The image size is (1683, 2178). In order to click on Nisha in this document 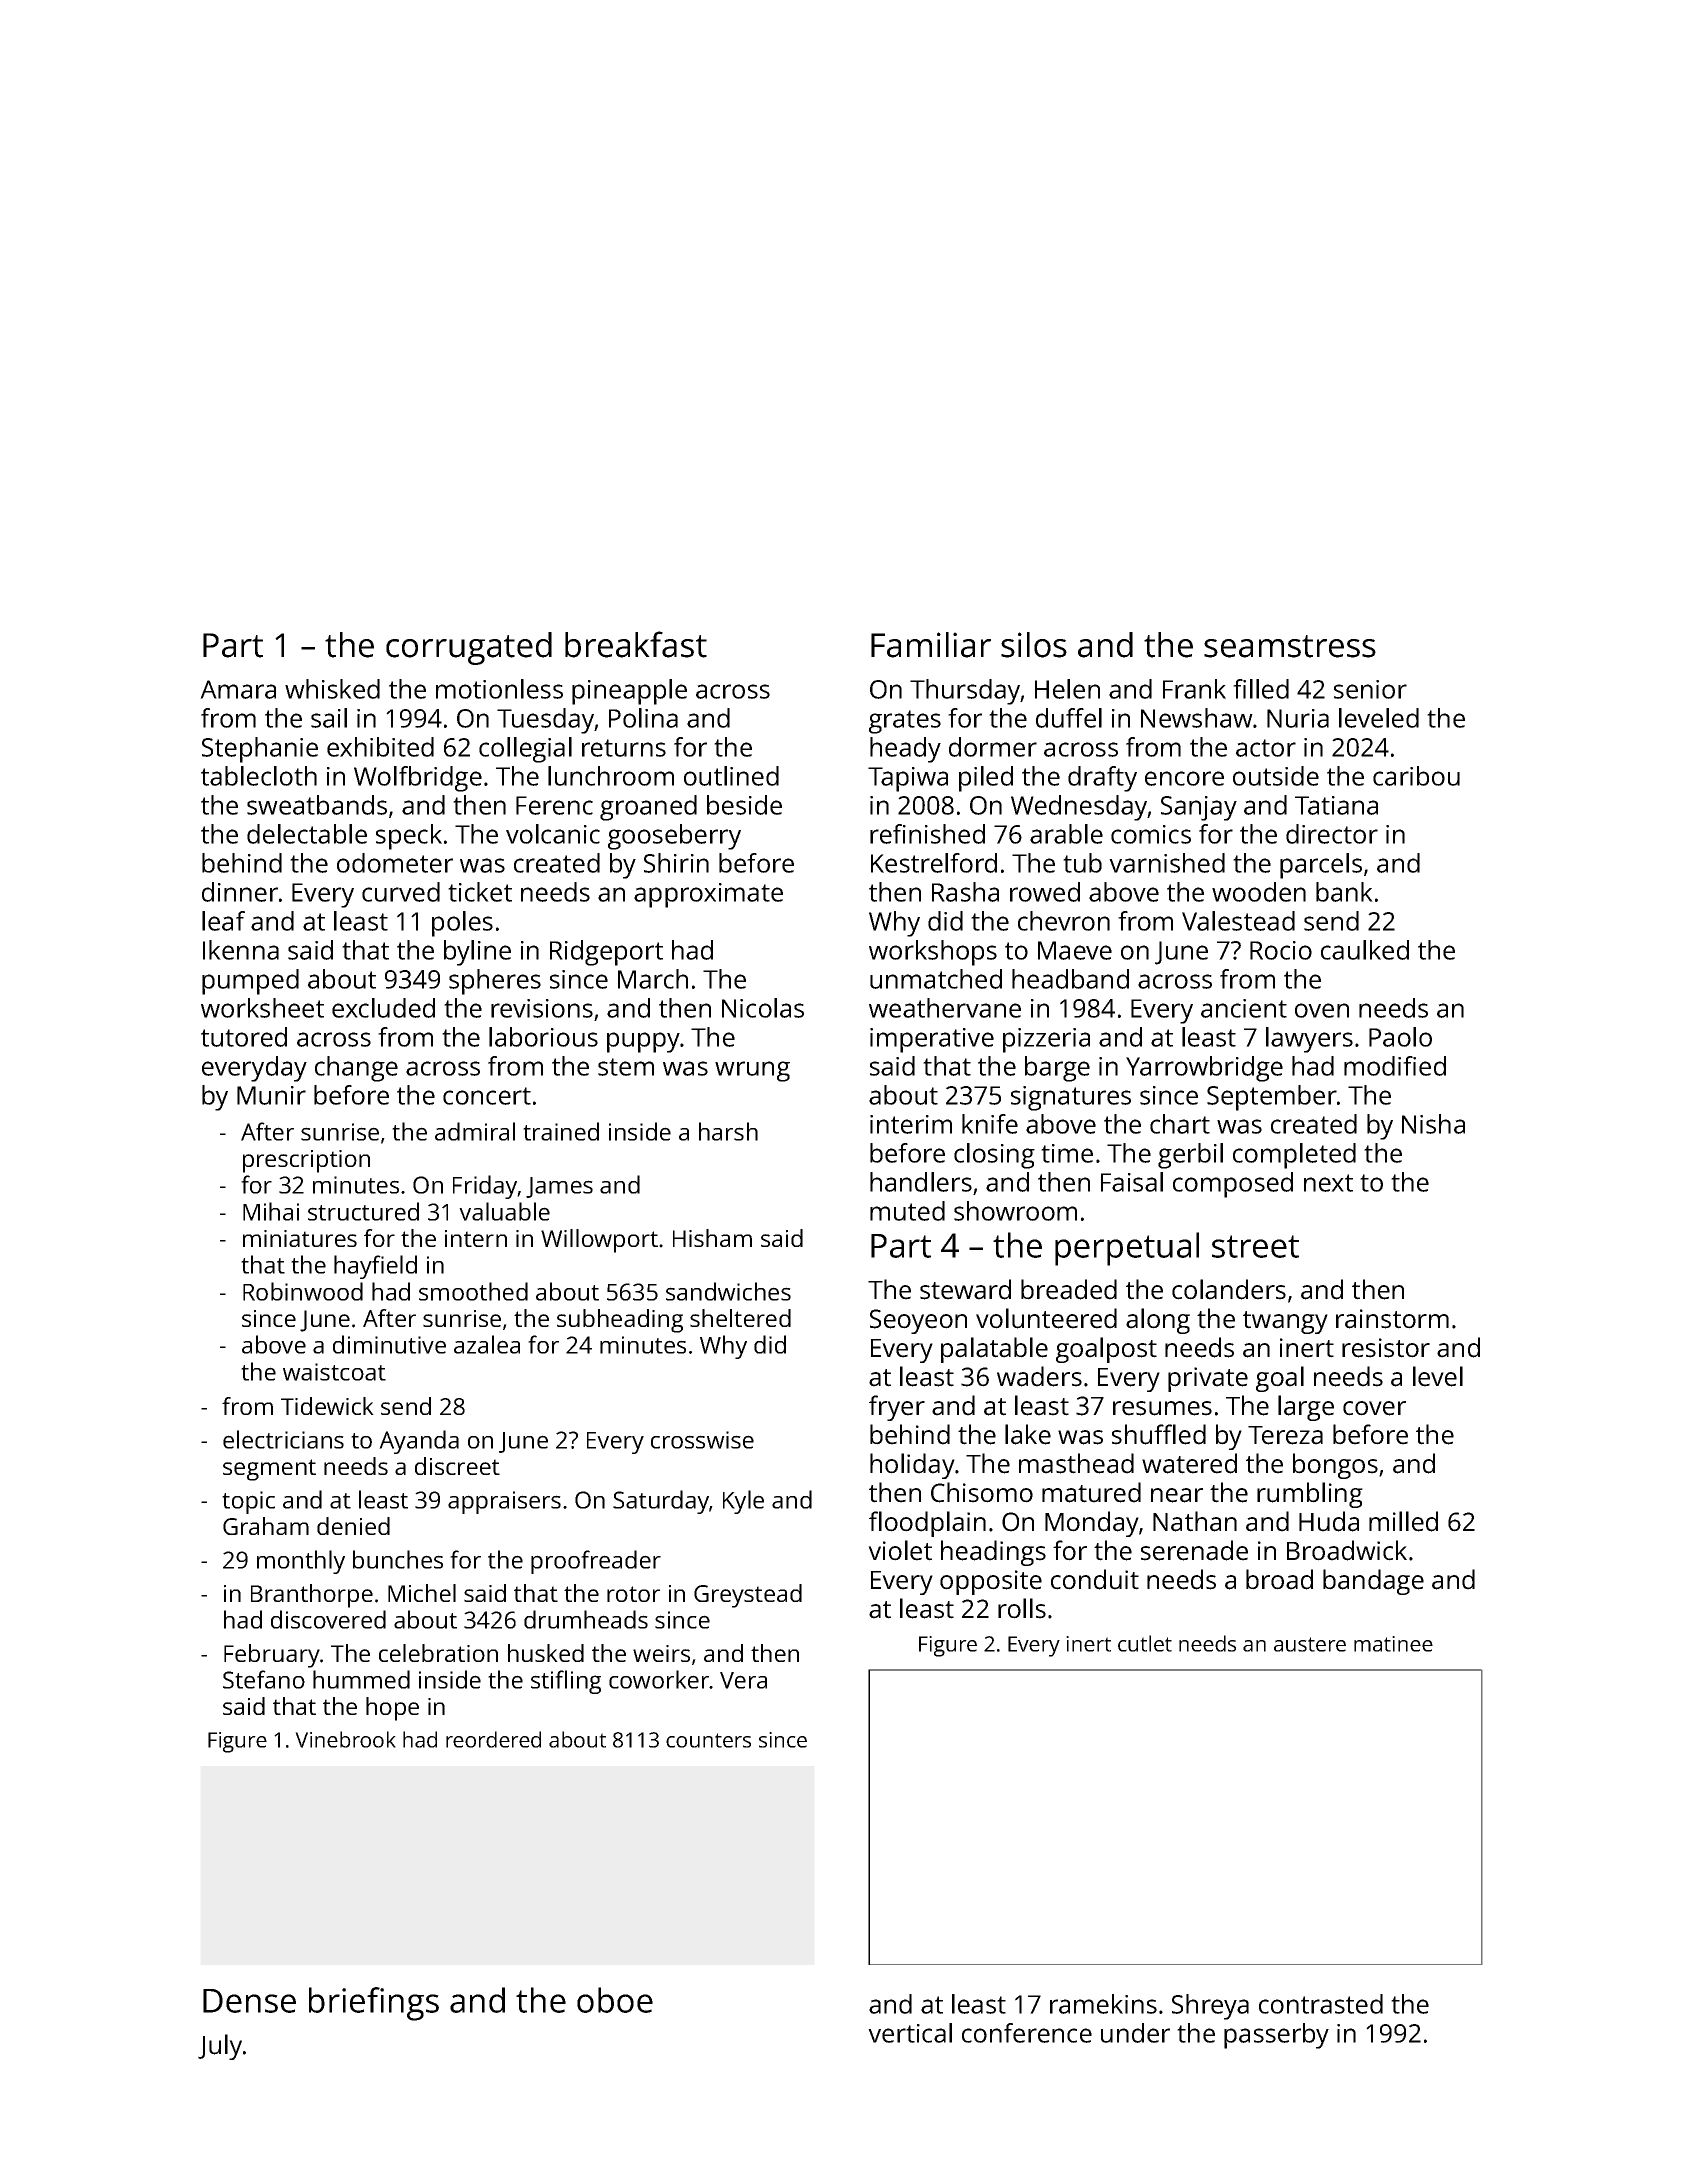, I will do `click(1433, 1124)`.
